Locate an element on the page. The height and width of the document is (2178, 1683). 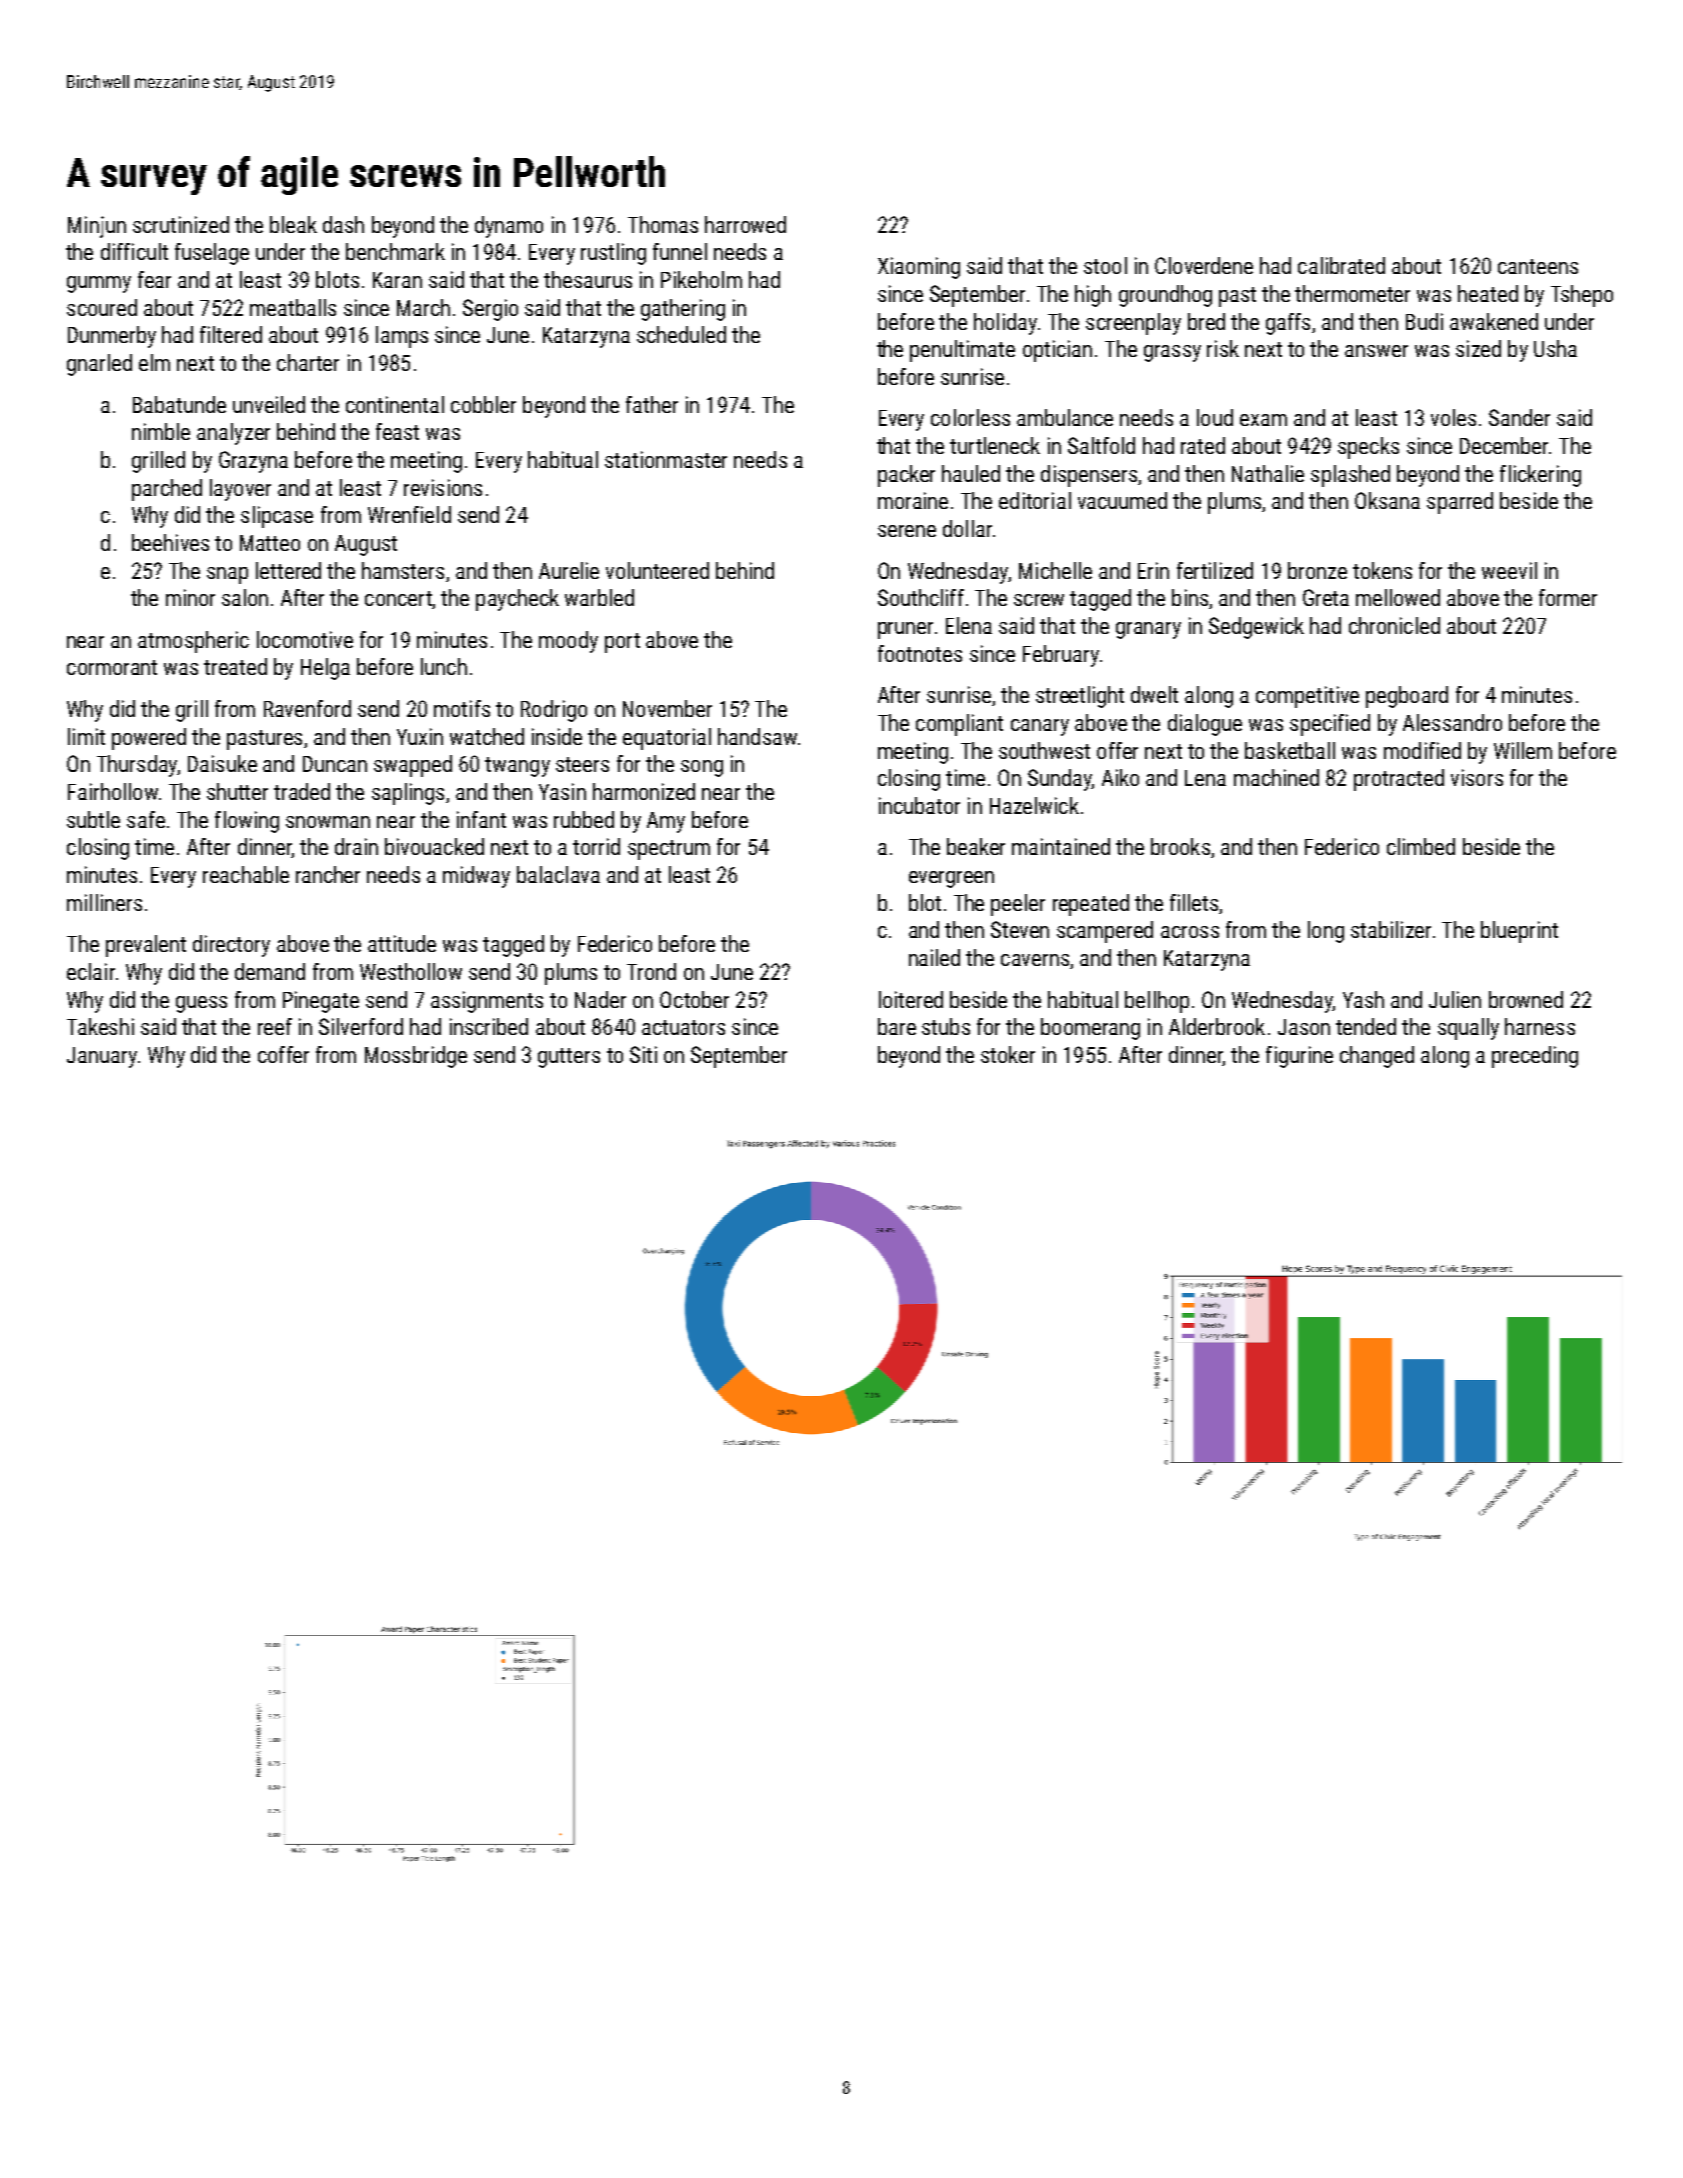
figurine is located at coordinates (1299, 1057).
